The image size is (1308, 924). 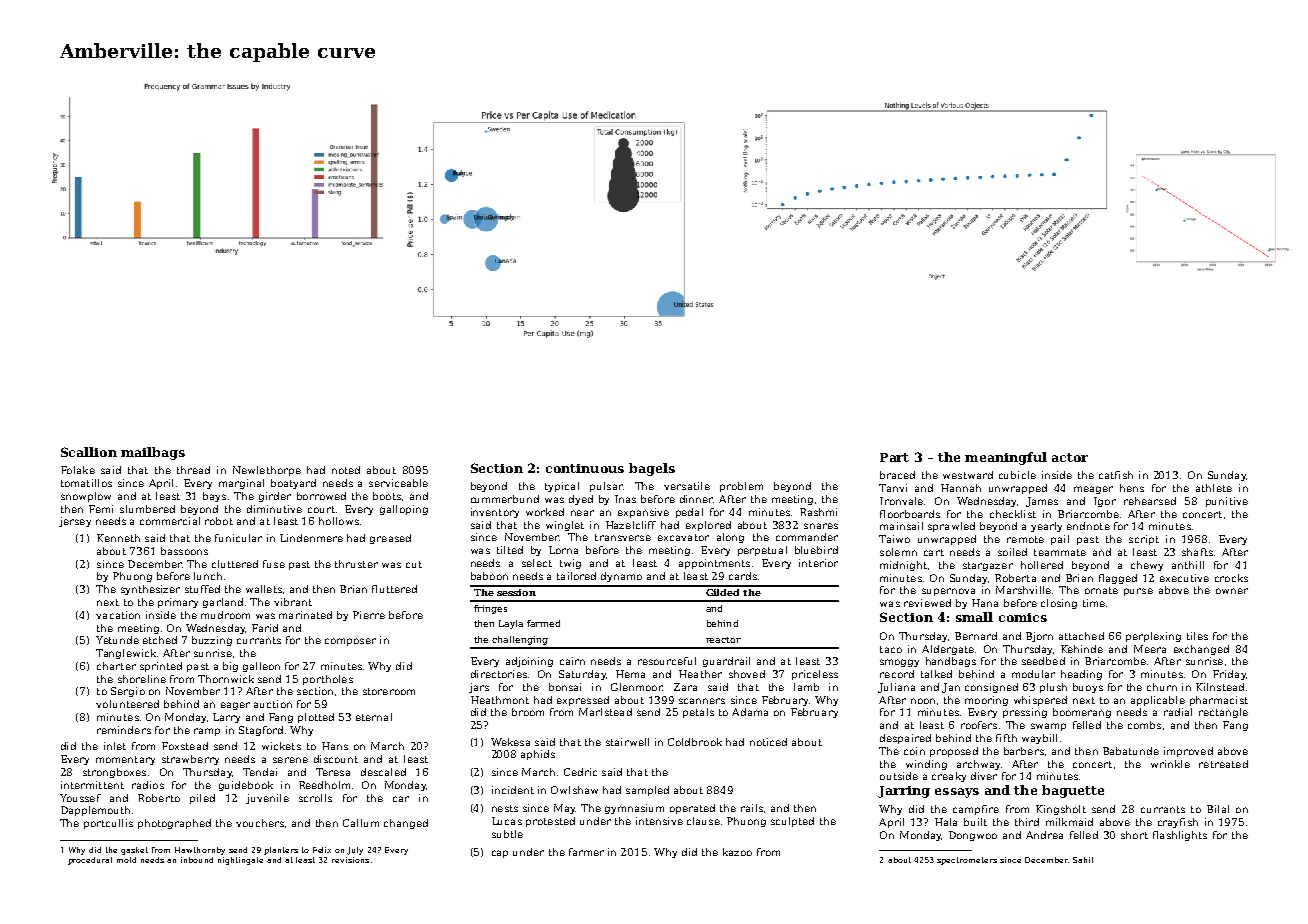 I want to click on retreated, so click(x=1223, y=764).
